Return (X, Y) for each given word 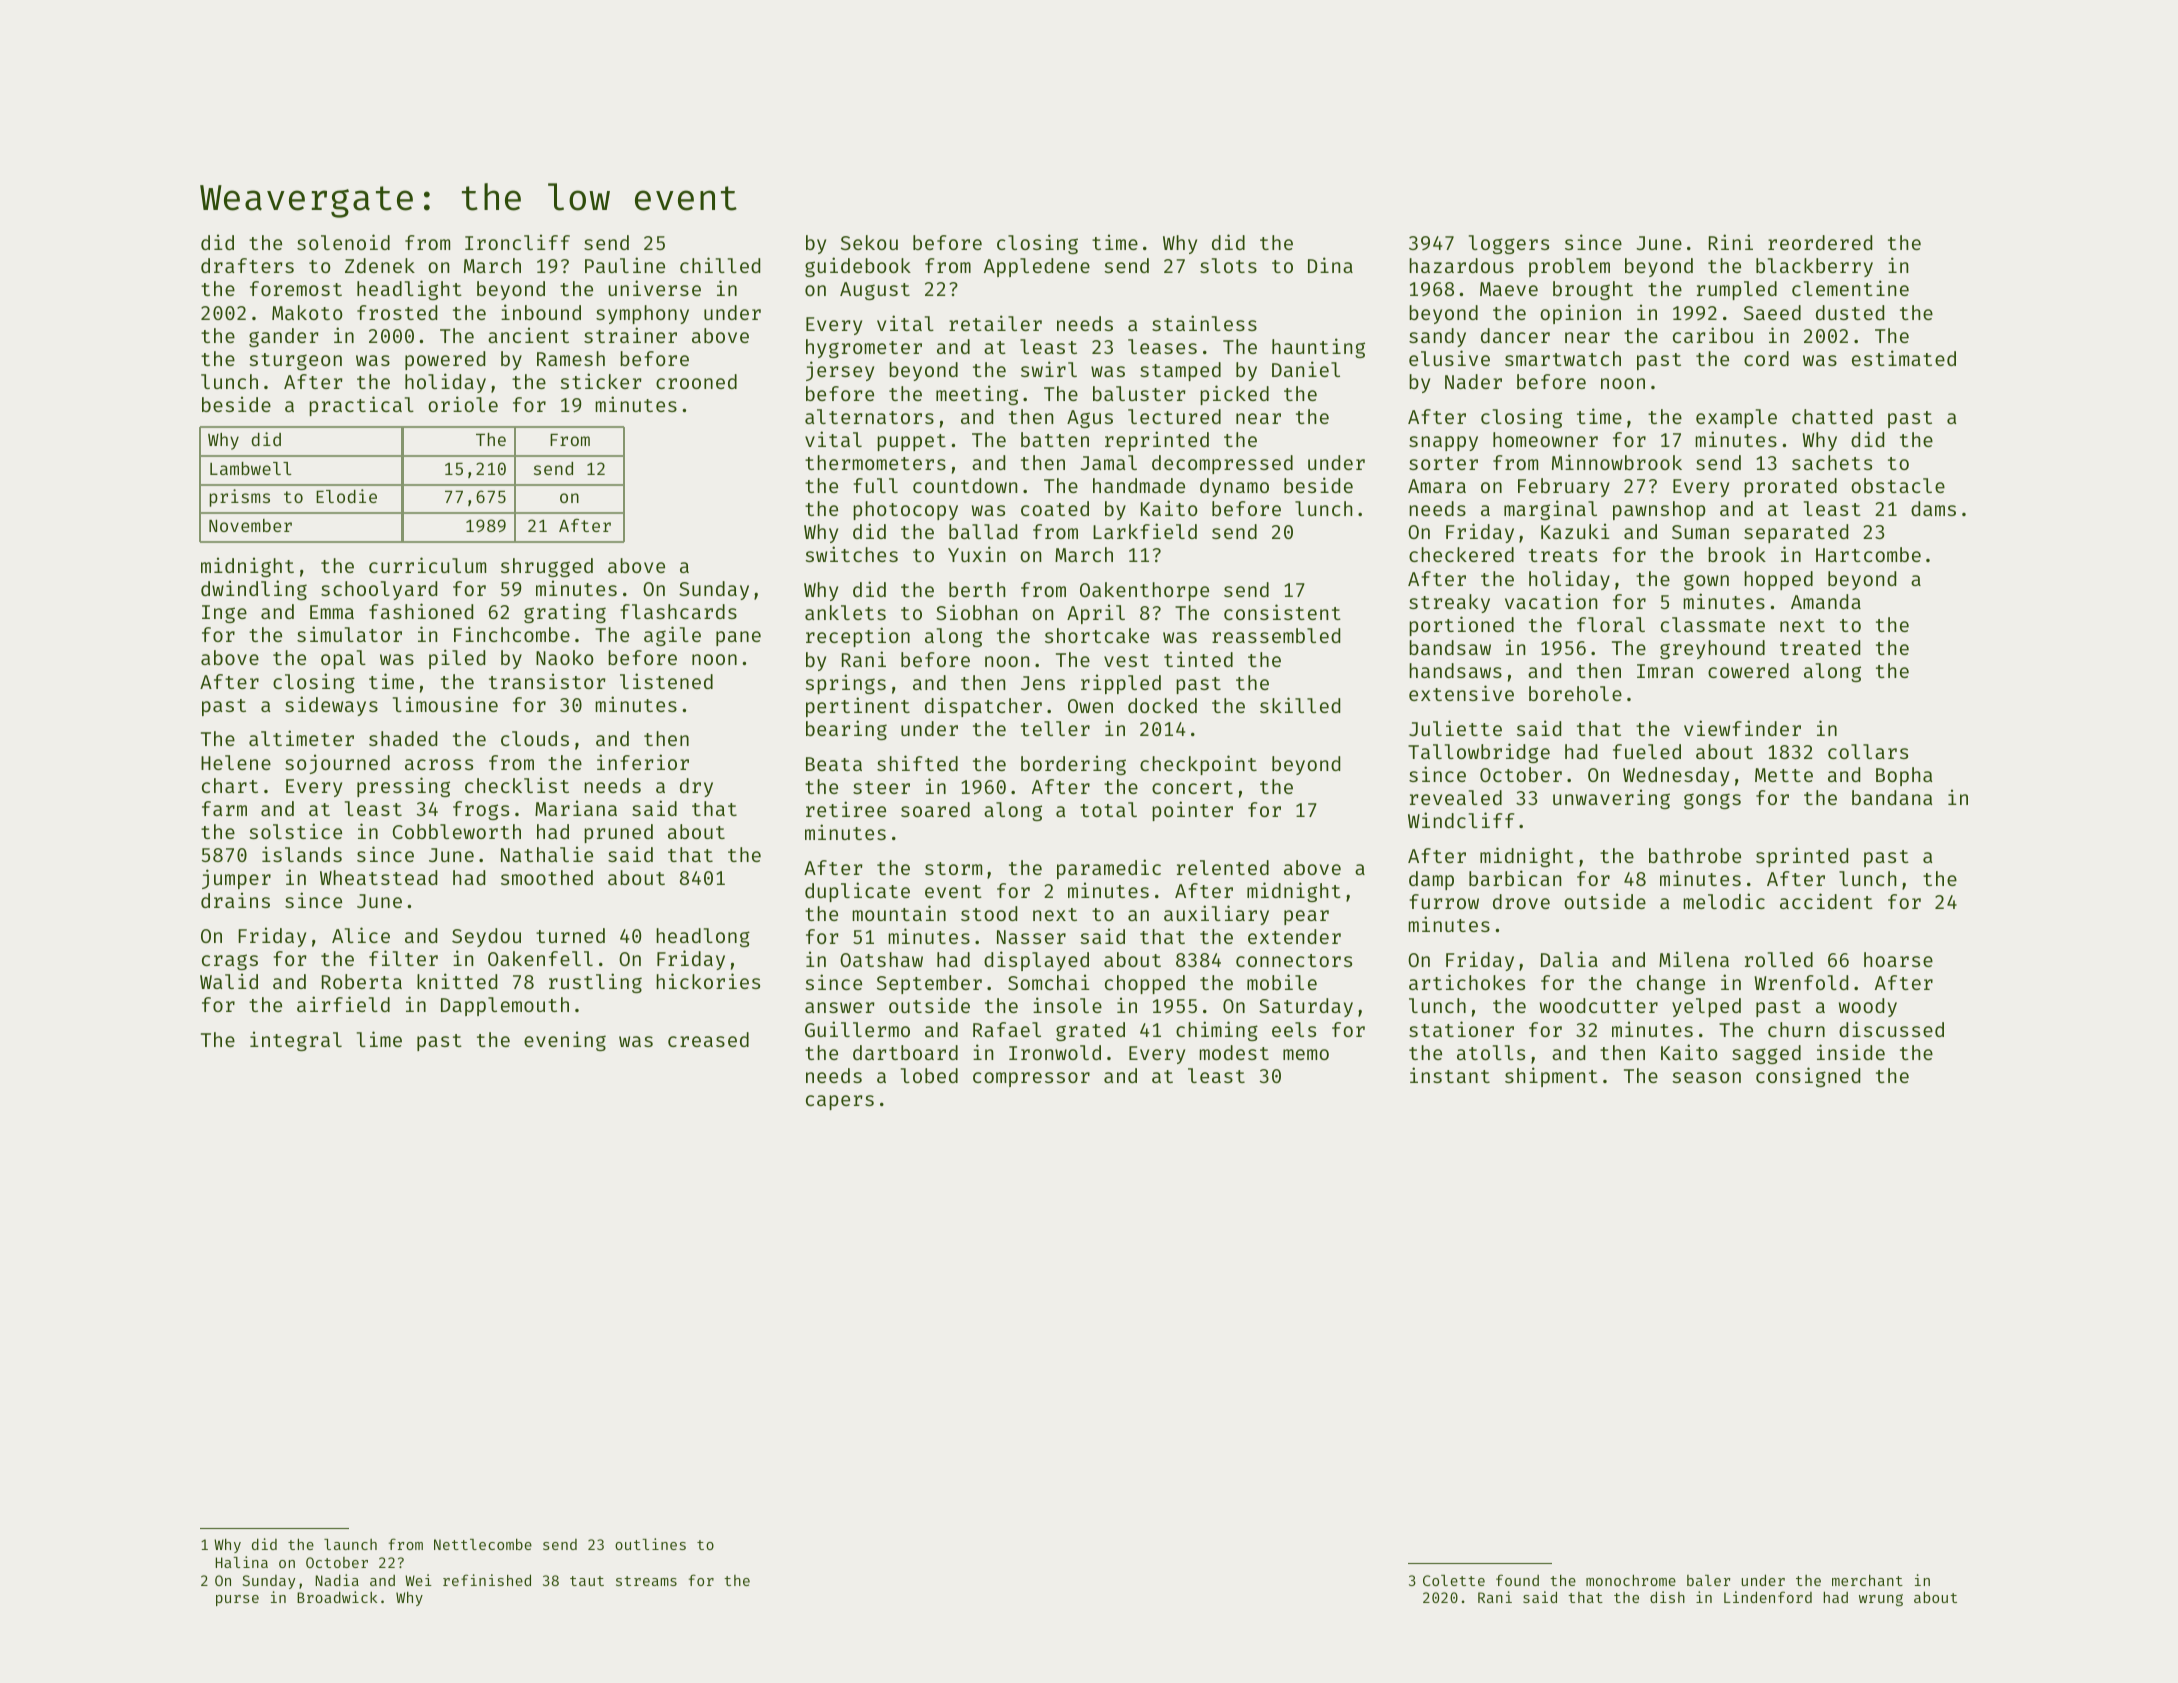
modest (1234, 1052)
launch (350, 1544)
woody (1868, 1007)
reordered (1820, 242)
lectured (1174, 416)
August (875, 291)
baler (1708, 1580)
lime (379, 1039)
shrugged (547, 567)
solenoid (343, 242)
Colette (1454, 1580)
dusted (1850, 312)
